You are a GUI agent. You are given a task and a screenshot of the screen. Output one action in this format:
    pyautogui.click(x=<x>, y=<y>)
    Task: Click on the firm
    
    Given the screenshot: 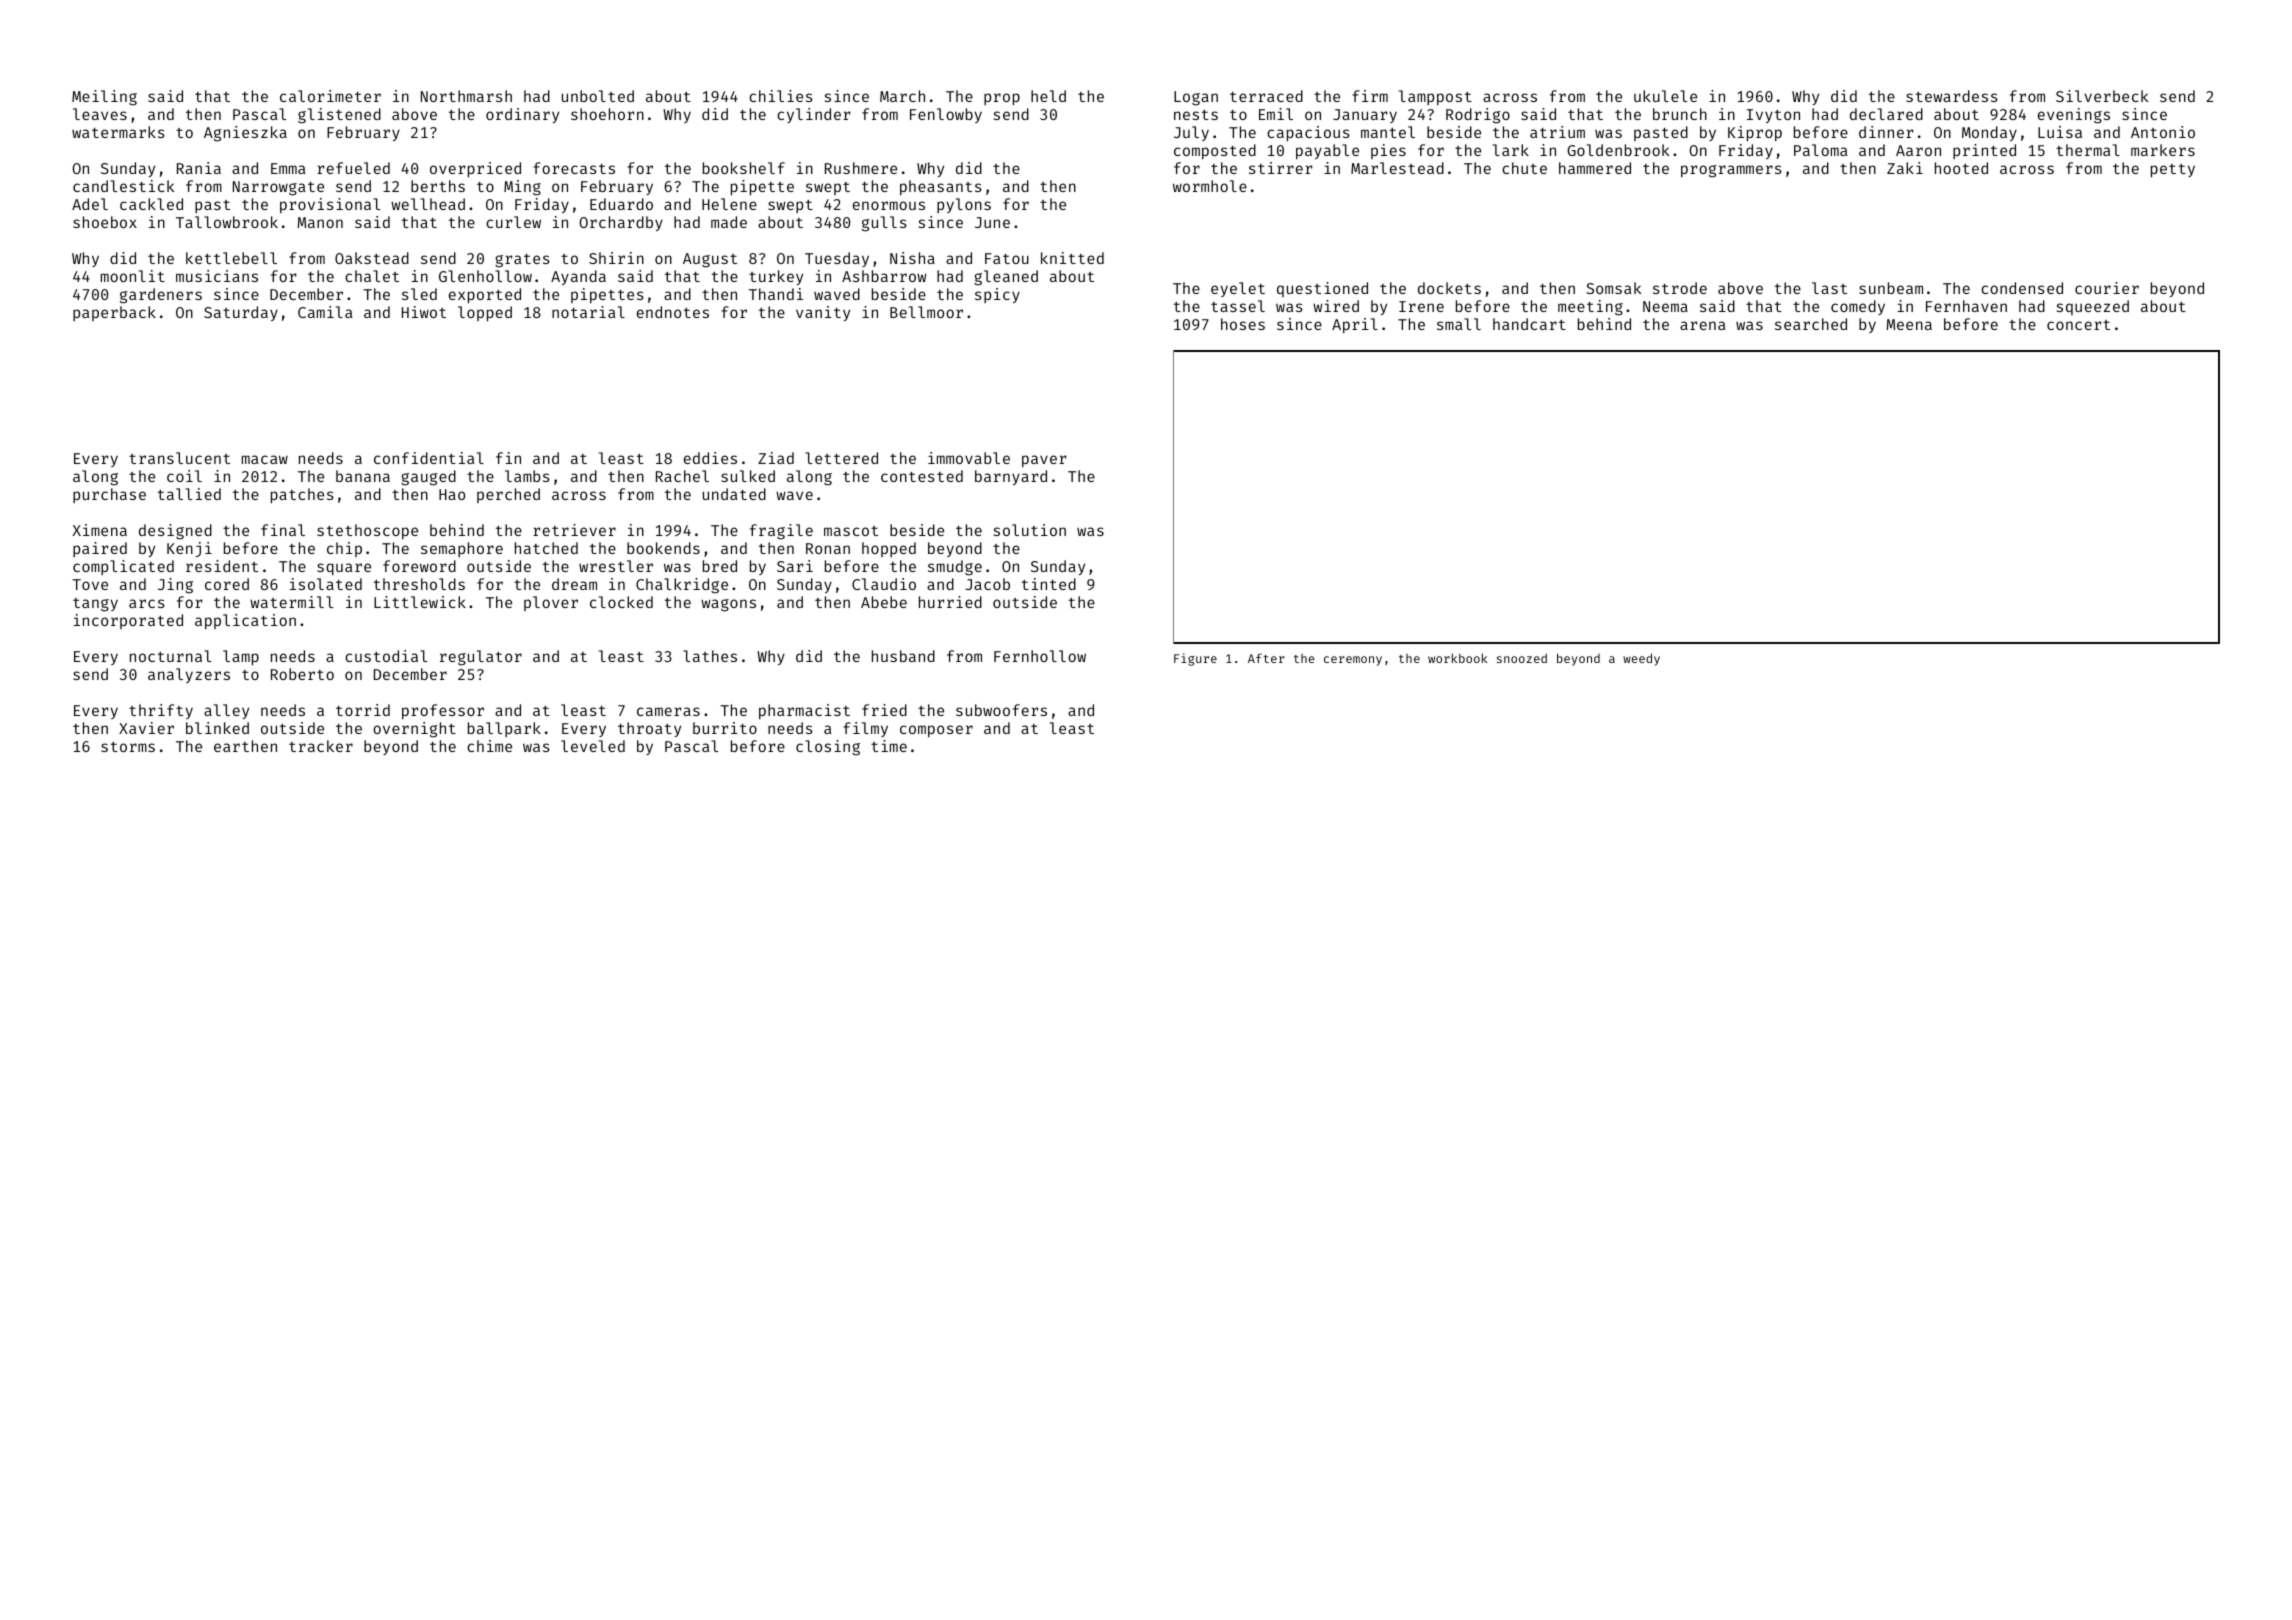 What is the action you would take?
    pyautogui.click(x=1370, y=96)
